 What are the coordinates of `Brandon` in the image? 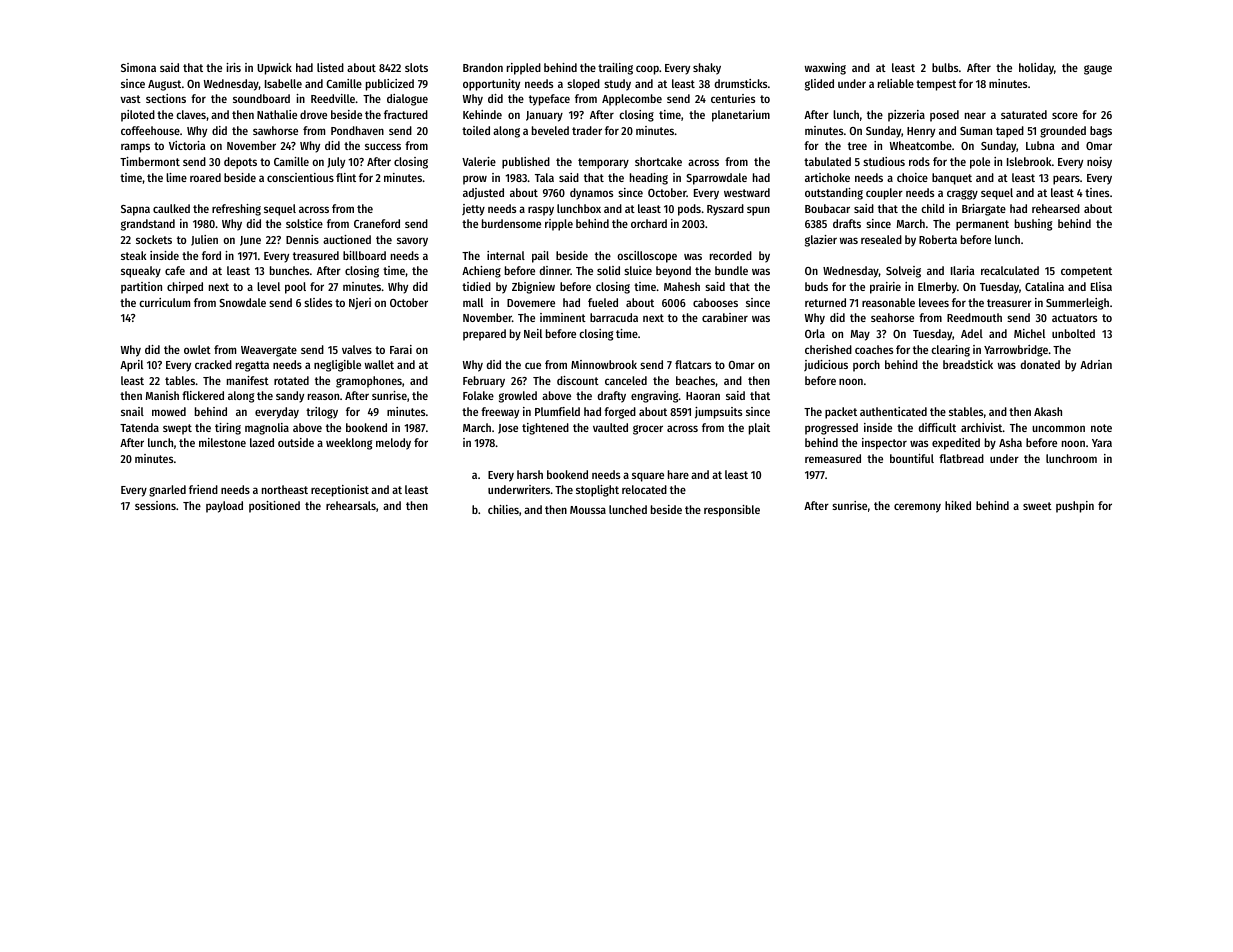 It's located at (483, 67).
